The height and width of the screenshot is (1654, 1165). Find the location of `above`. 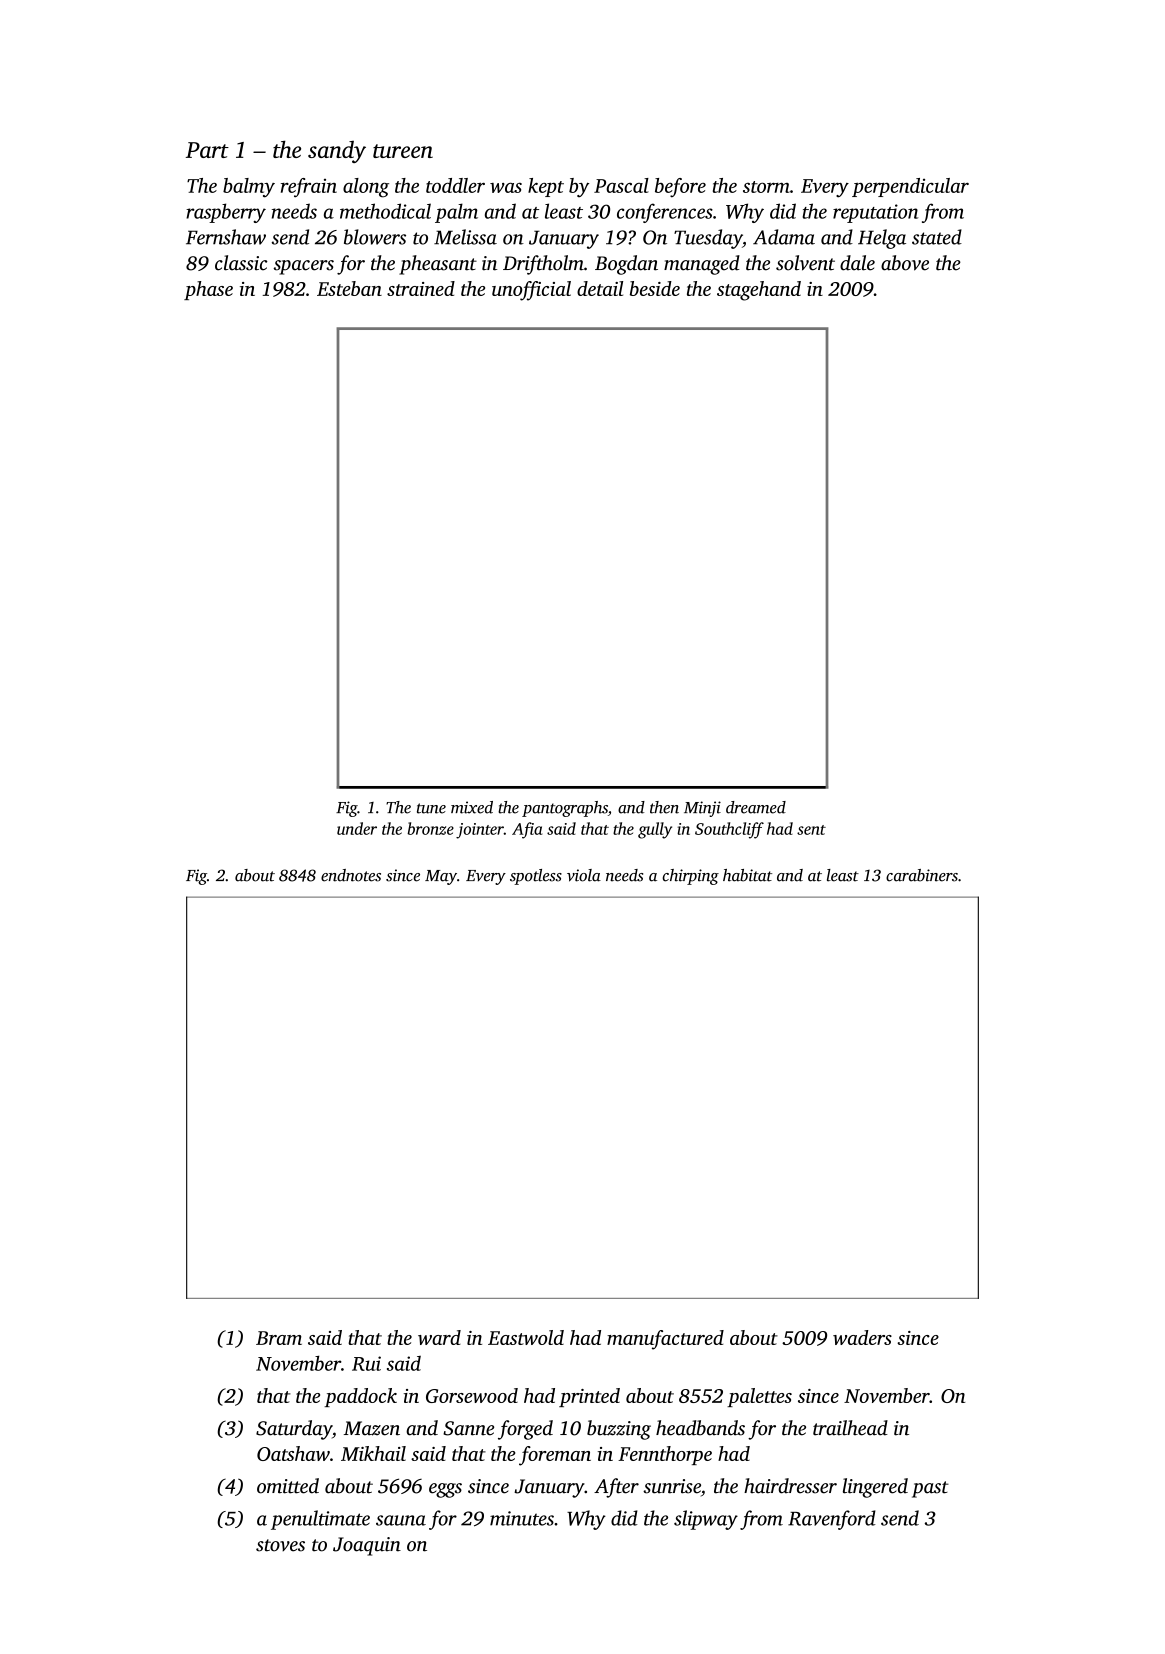

above is located at coordinates (905, 263).
